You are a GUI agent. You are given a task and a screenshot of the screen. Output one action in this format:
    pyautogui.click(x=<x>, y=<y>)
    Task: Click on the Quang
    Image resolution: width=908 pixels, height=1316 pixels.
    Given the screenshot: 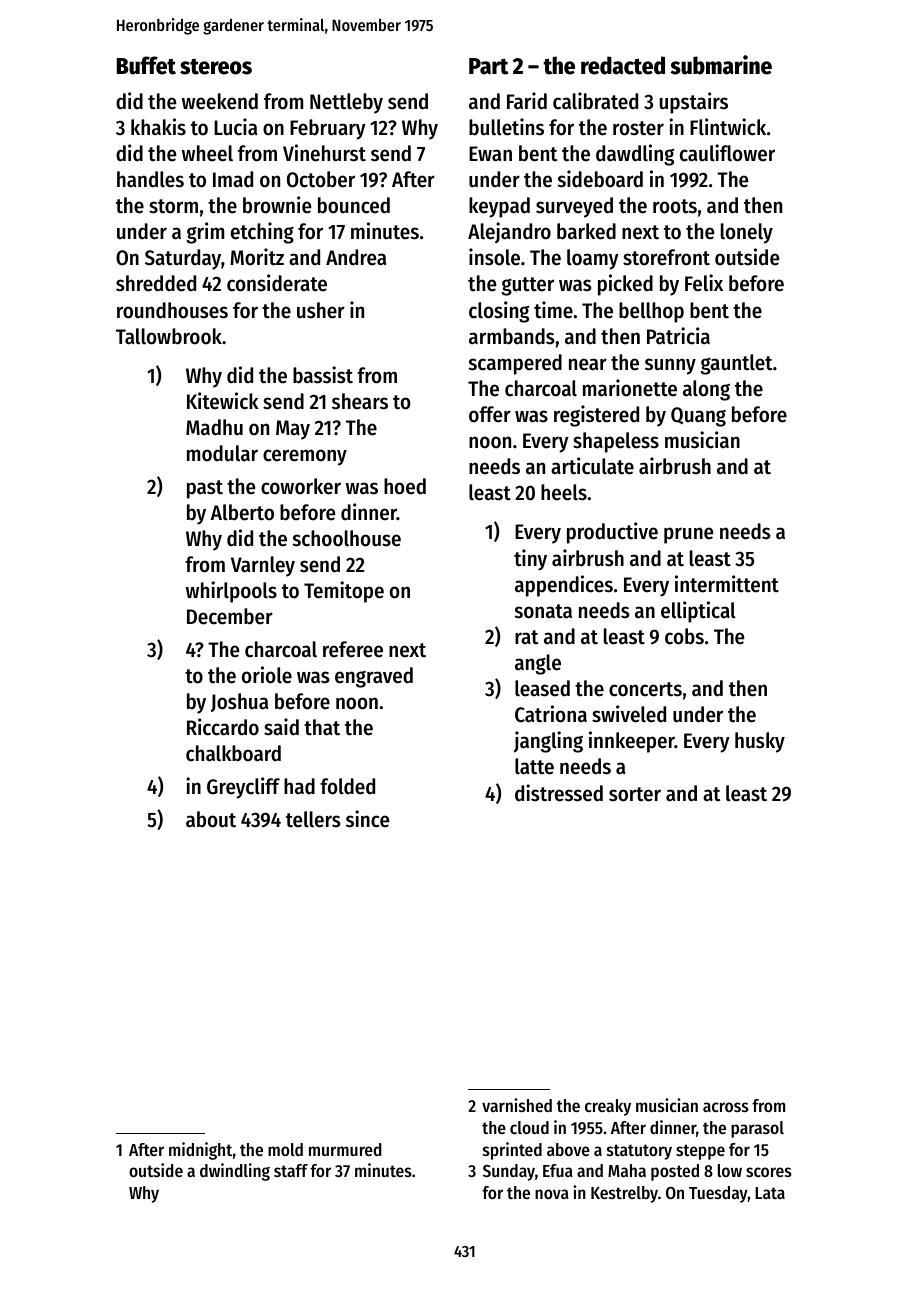 What is the action you would take?
    pyautogui.click(x=698, y=417)
